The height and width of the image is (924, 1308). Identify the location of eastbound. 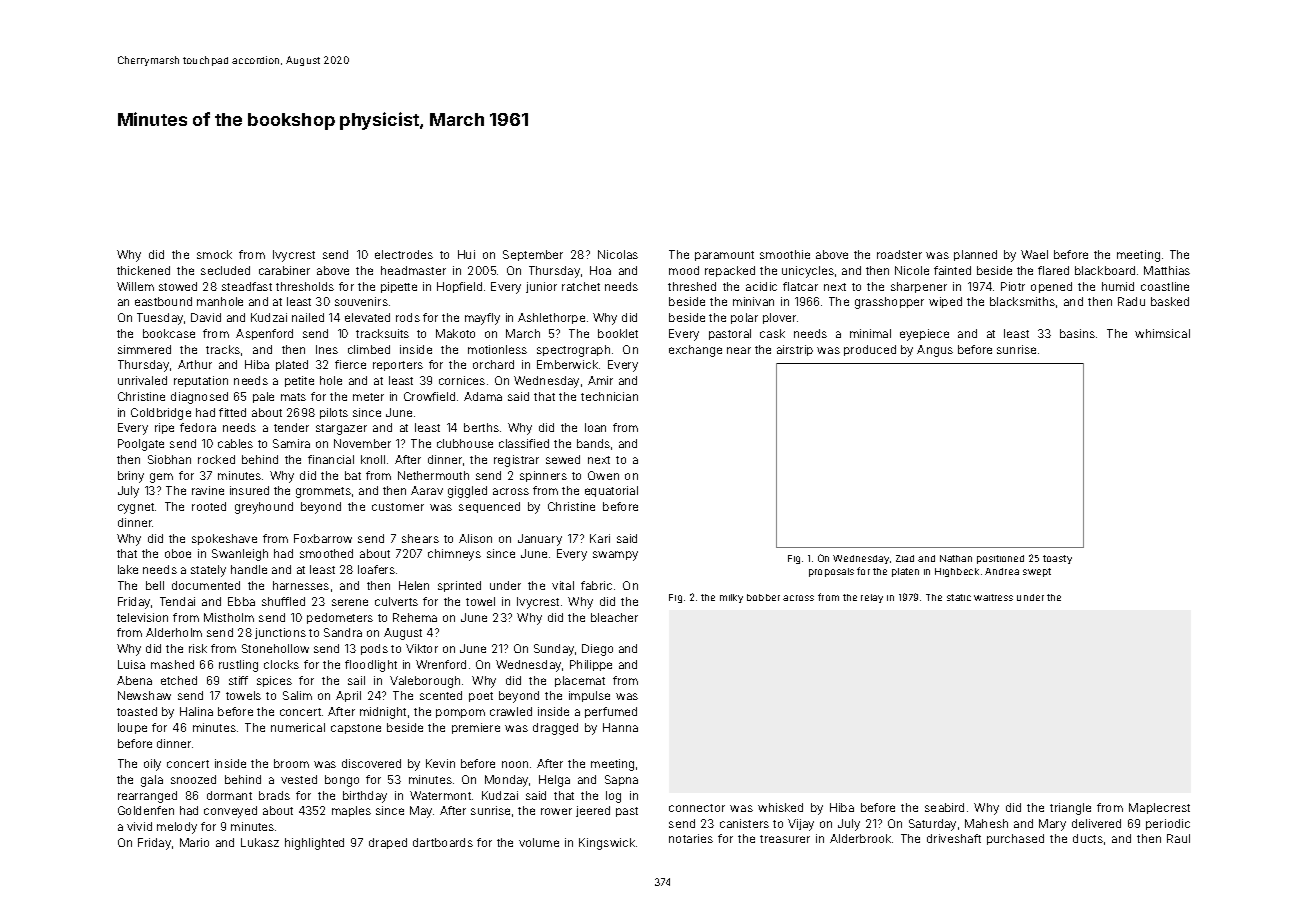
(163, 301).
